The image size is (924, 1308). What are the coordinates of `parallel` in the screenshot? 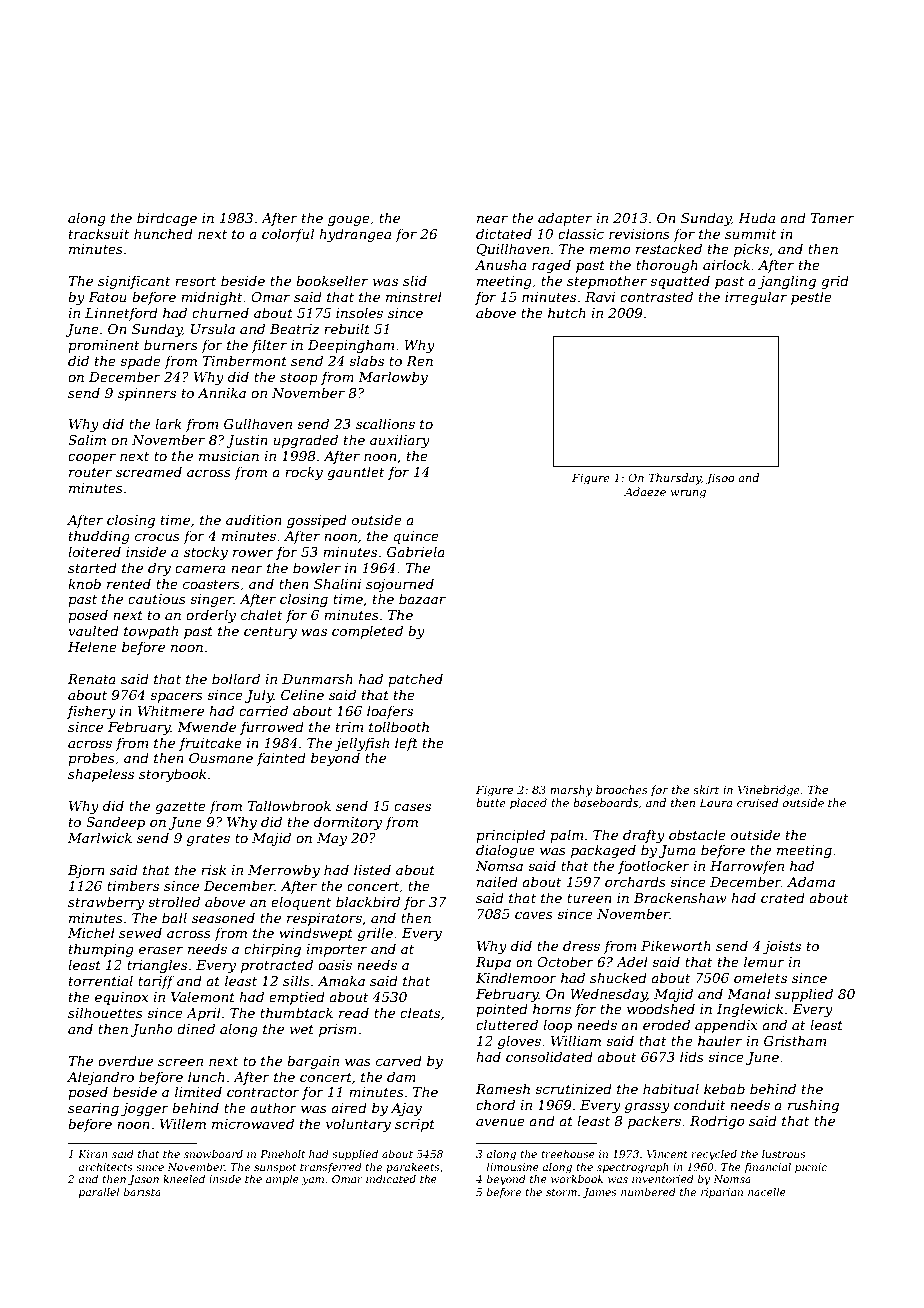 It's located at (99, 1193).
